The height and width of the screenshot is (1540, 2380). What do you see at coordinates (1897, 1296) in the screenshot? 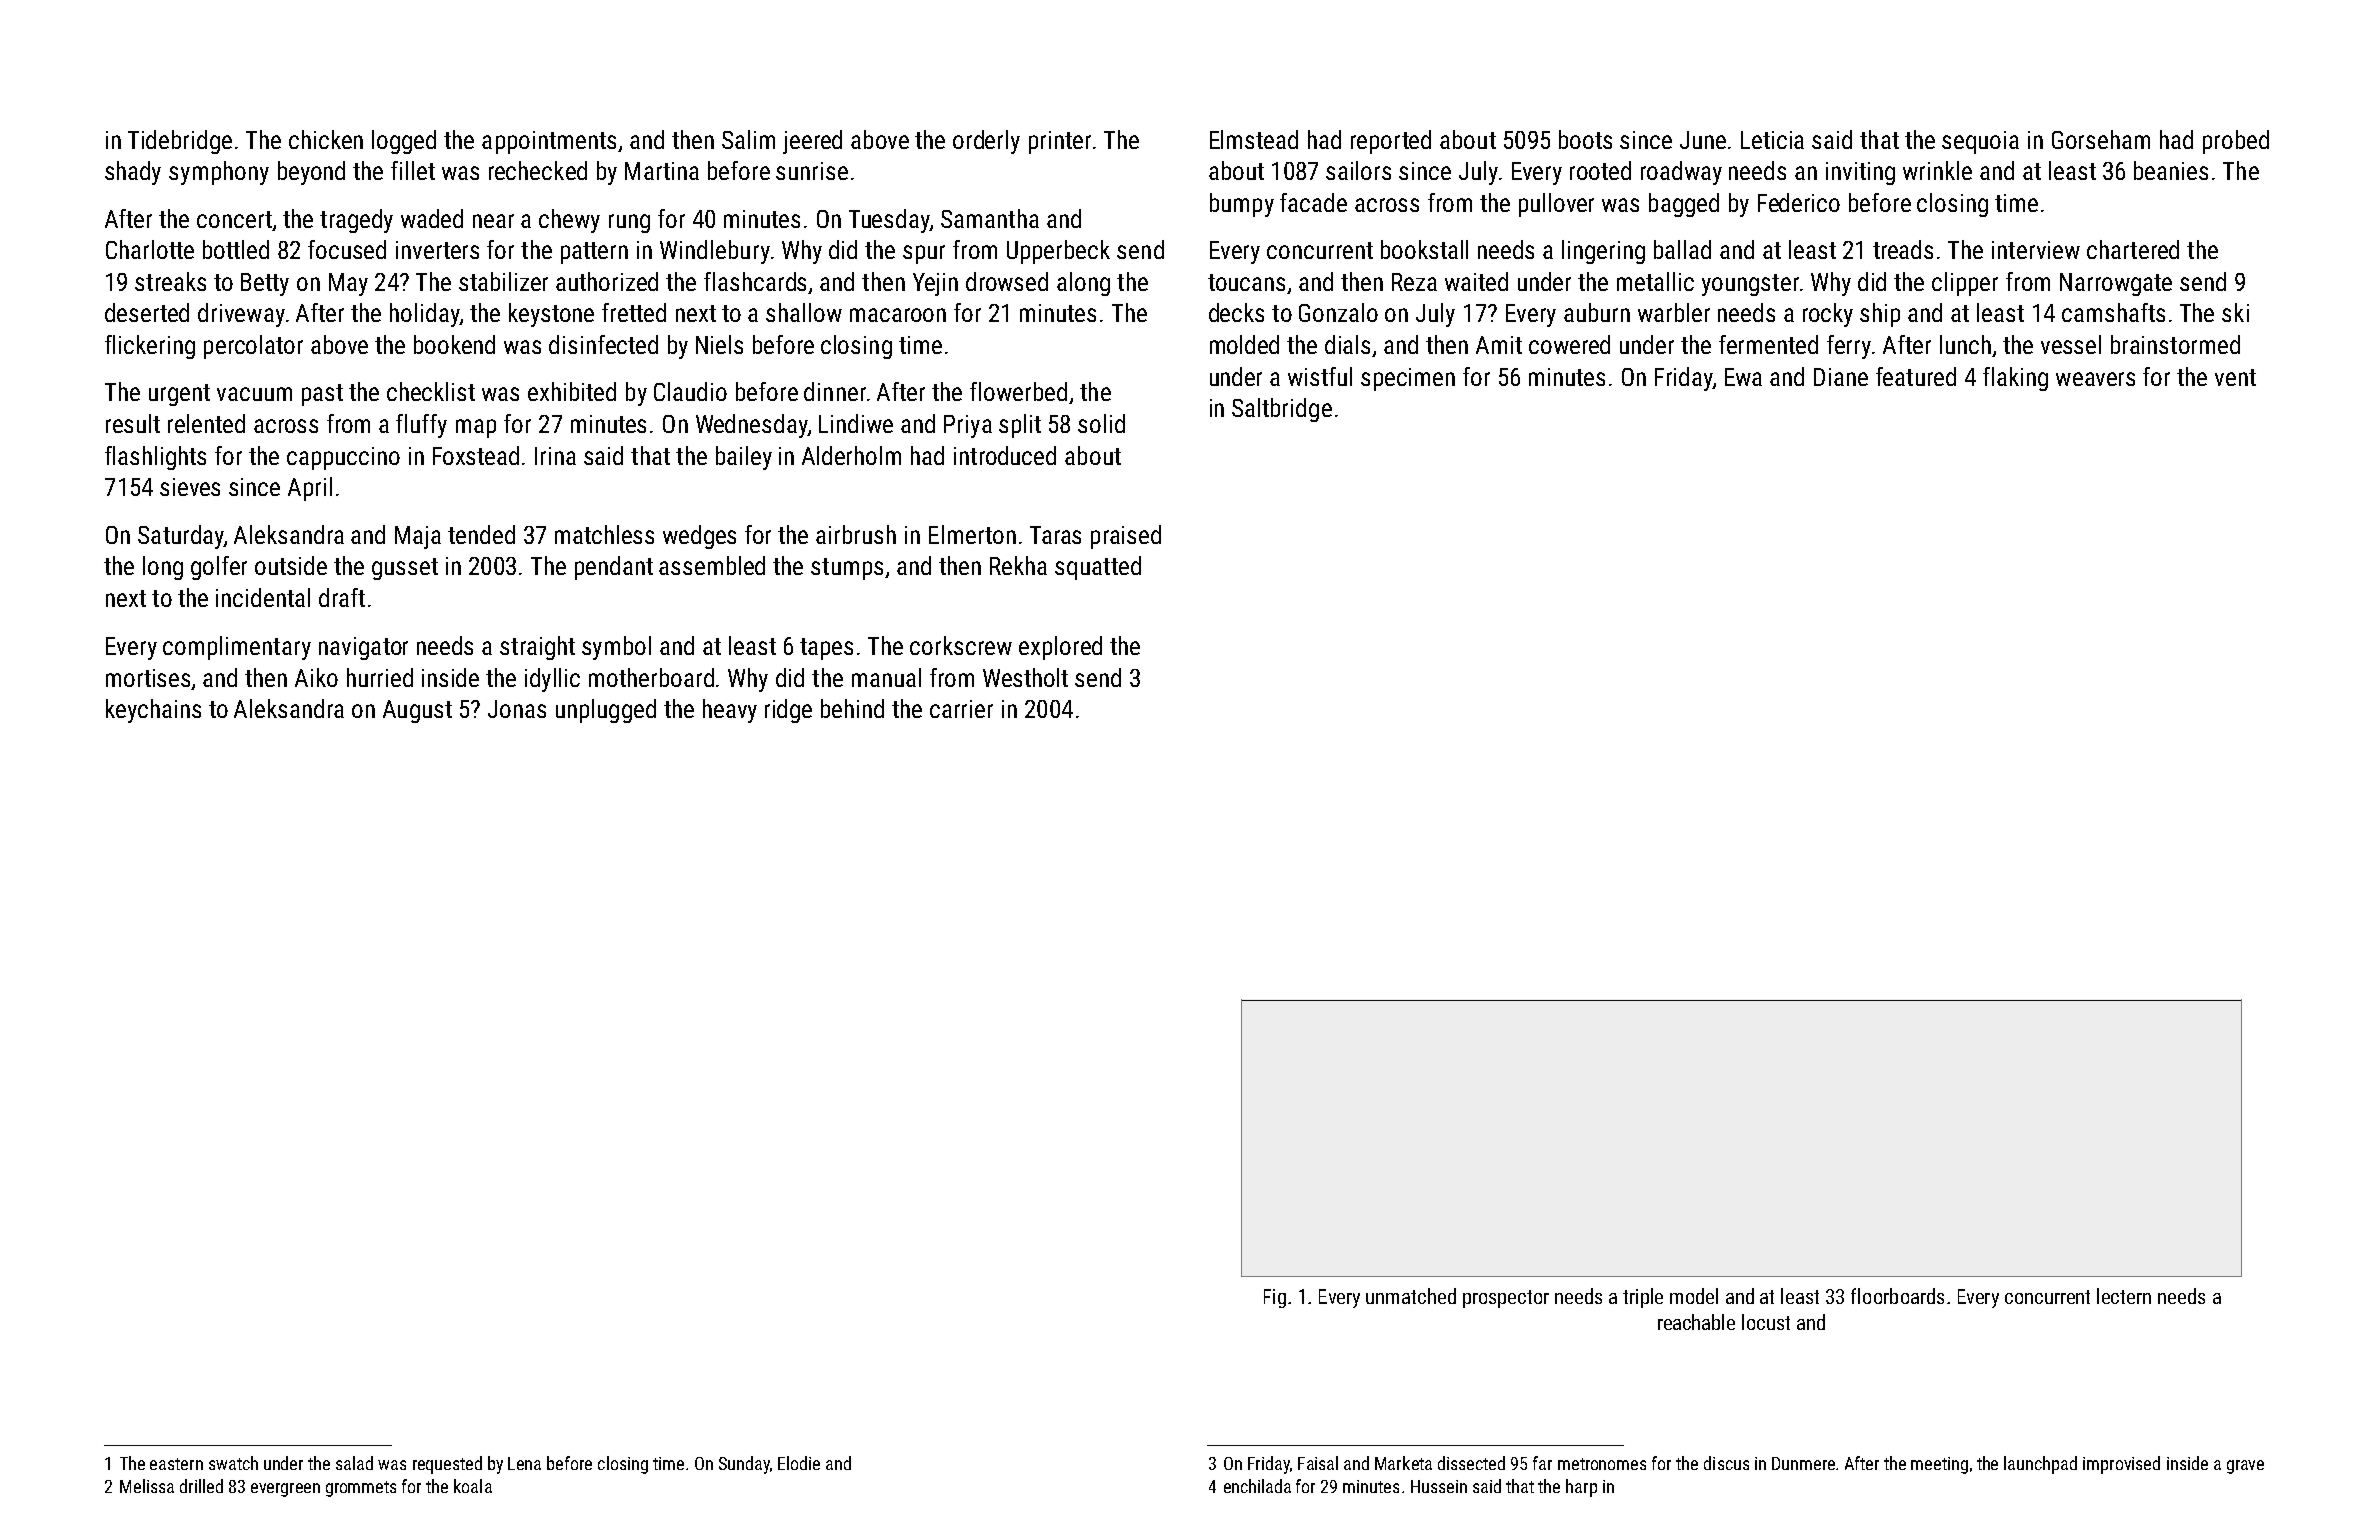
I see `floorboards` at bounding box center [1897, 1296].
